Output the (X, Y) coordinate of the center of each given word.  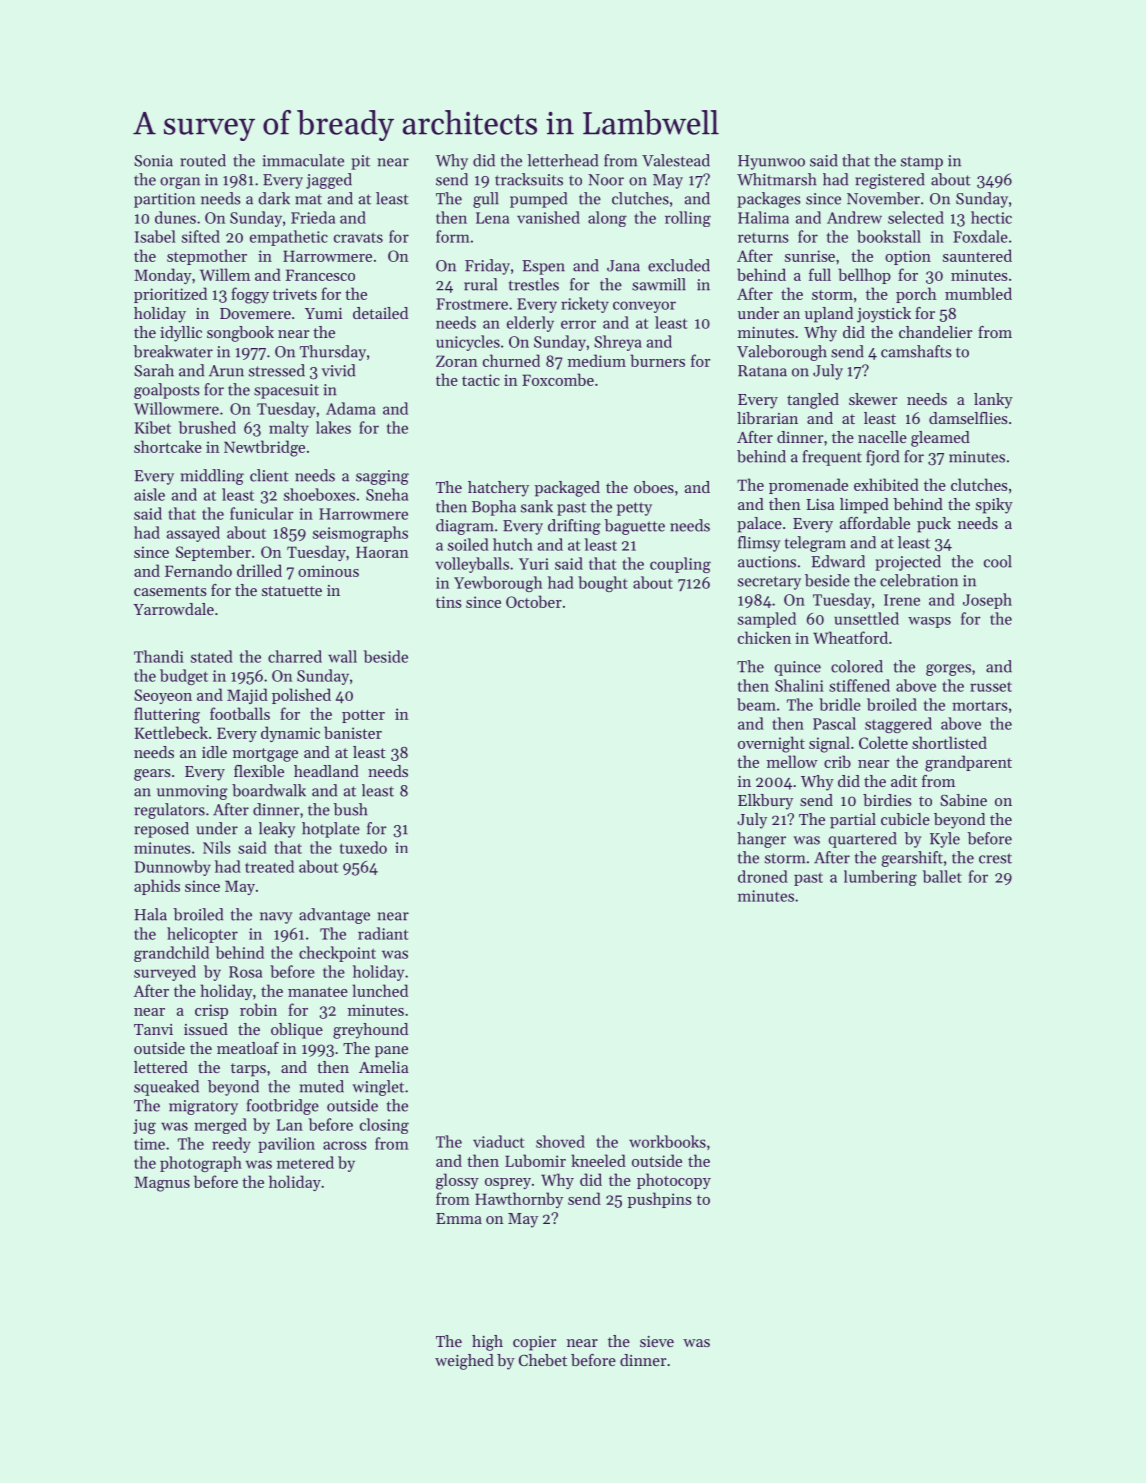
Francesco (320, 275)
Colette (883, 742)
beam (756, 704)
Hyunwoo (771, 162)
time (149, 1144)
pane (391, 1052)
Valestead (676, 160)
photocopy (674, 1181)
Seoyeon (163, 696)
